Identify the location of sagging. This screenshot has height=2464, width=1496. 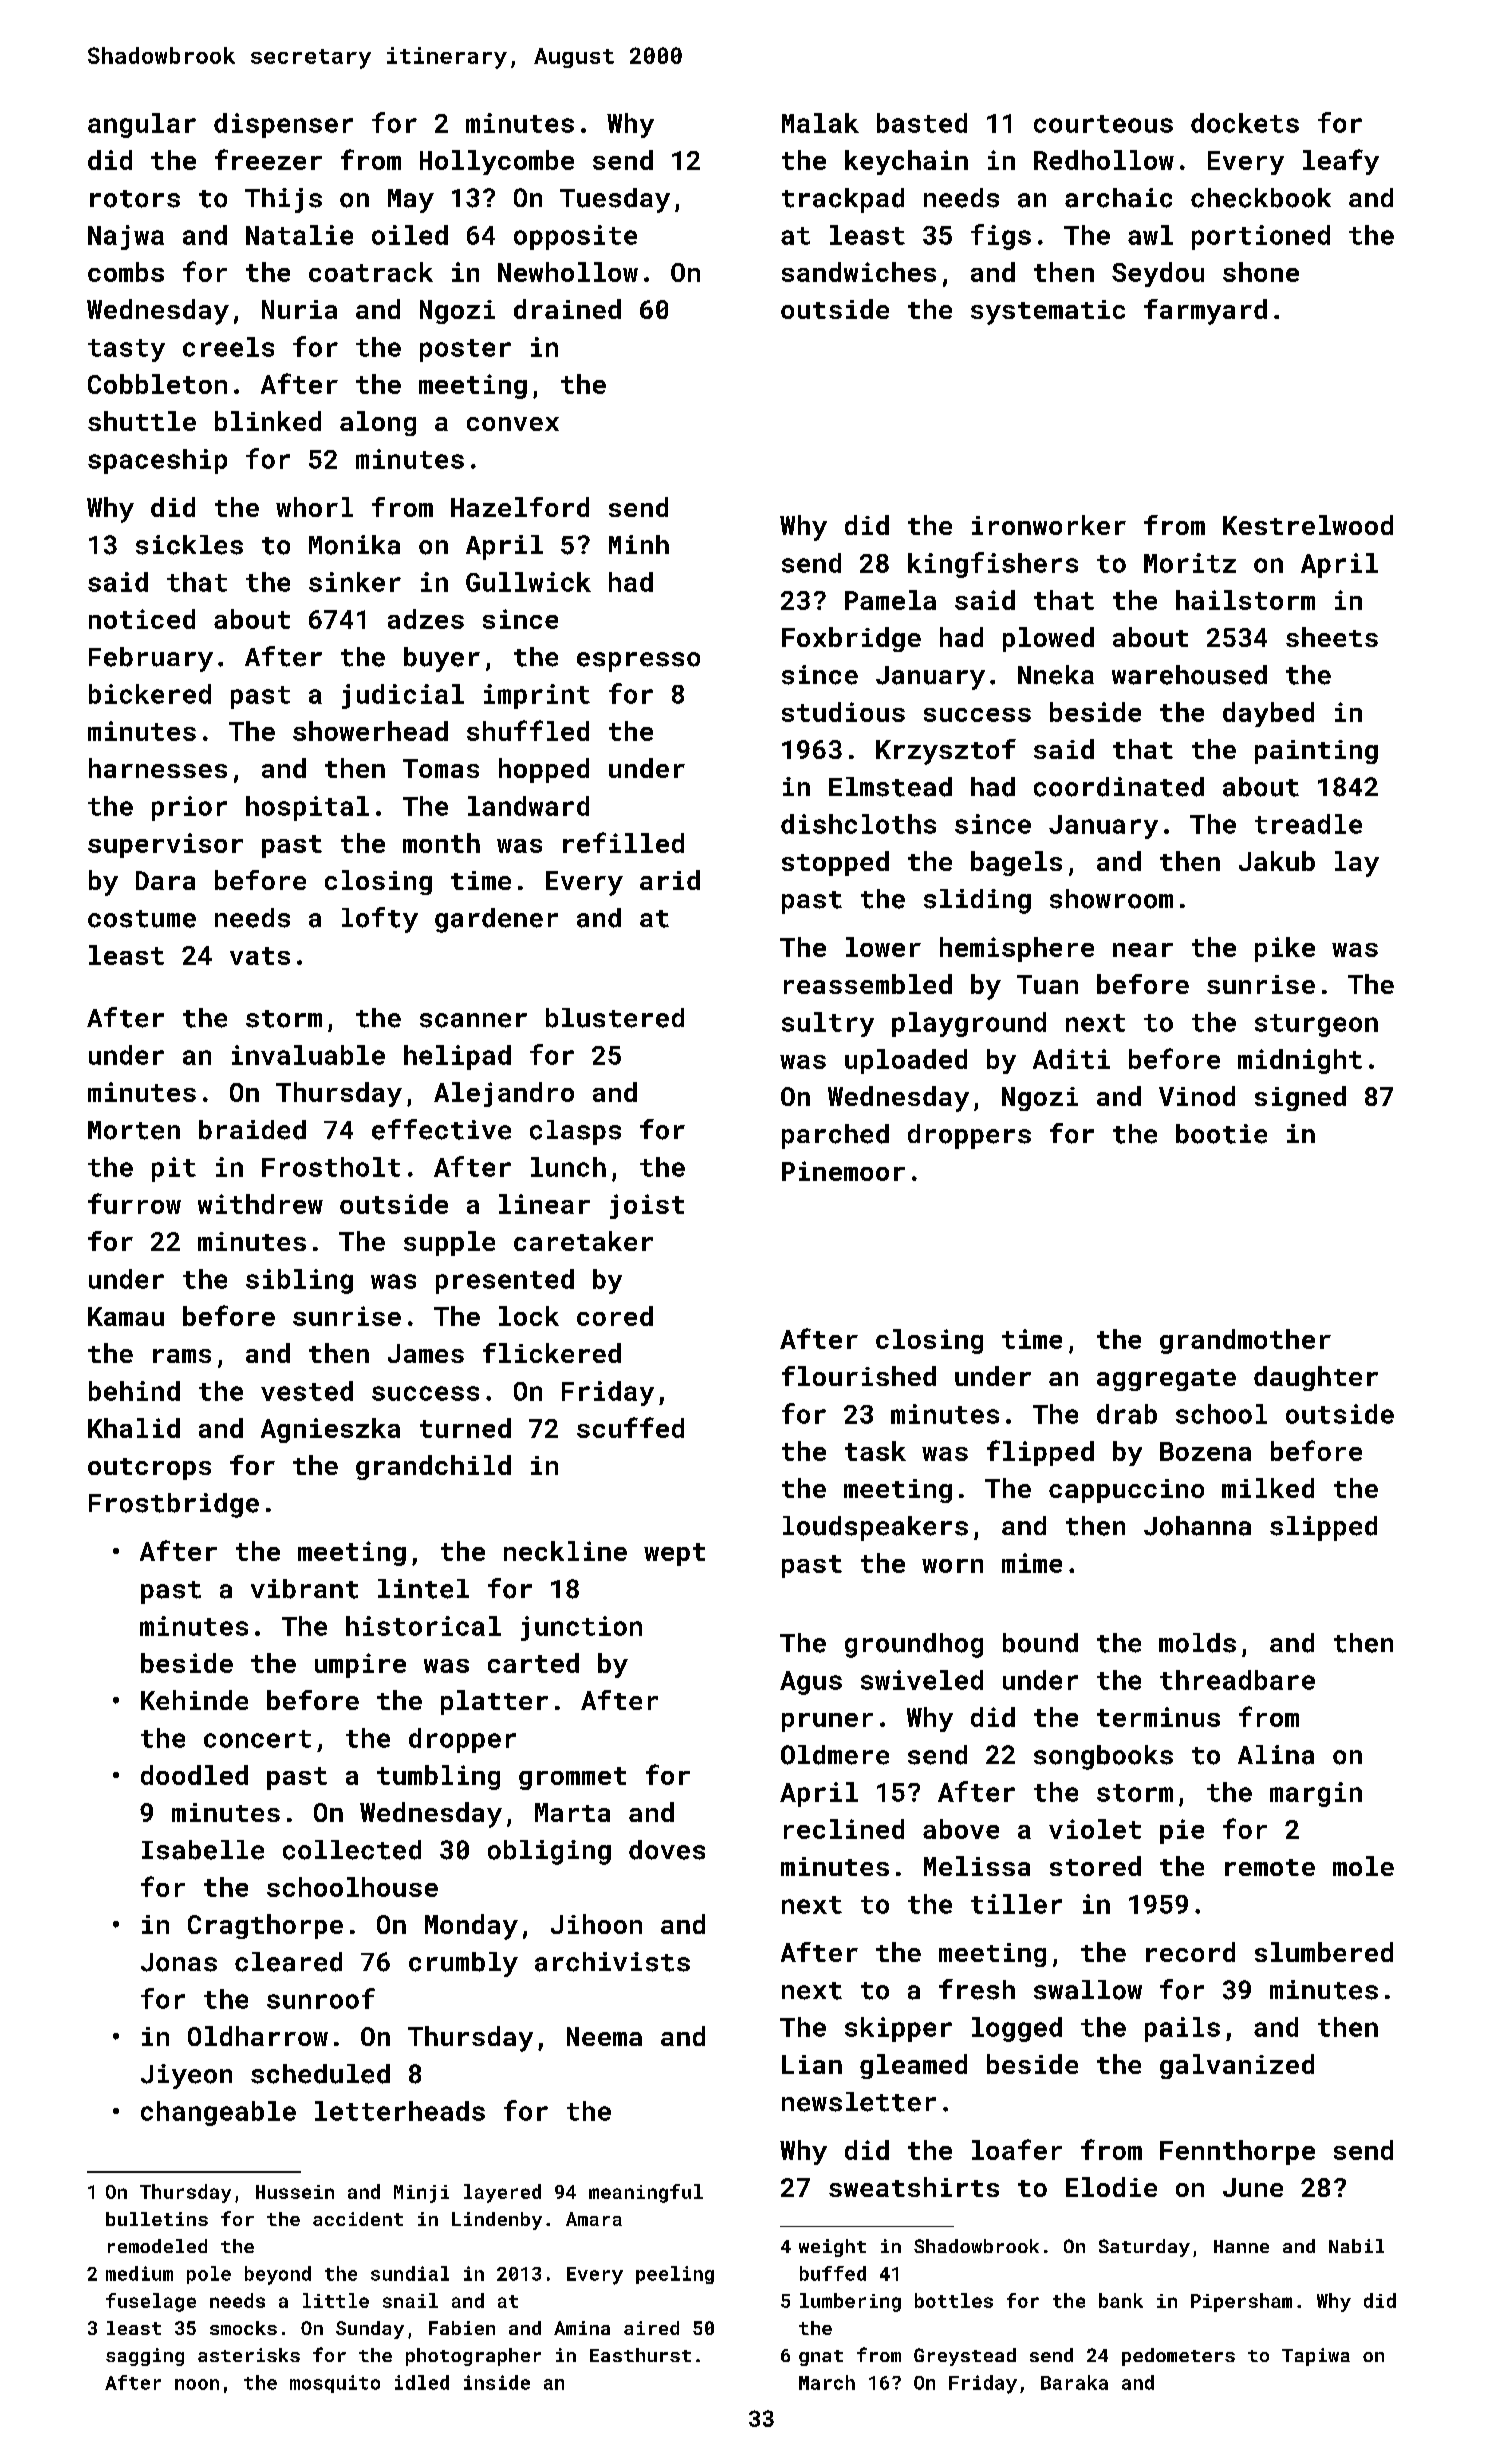
(145, 2357).
